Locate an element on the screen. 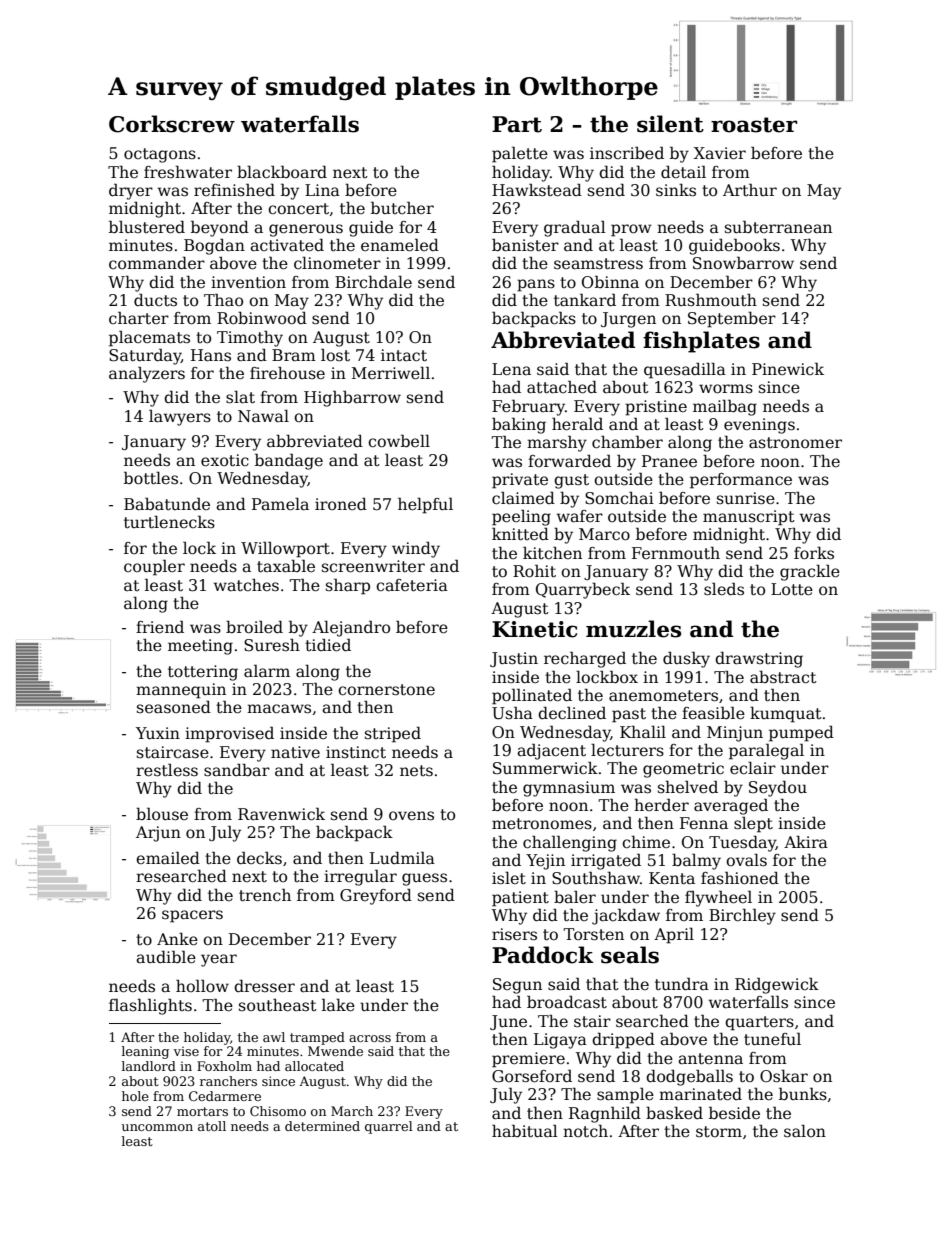 The width and height of the screenshot is (952, 1233). grackle is located at coordinates (810, 572).
